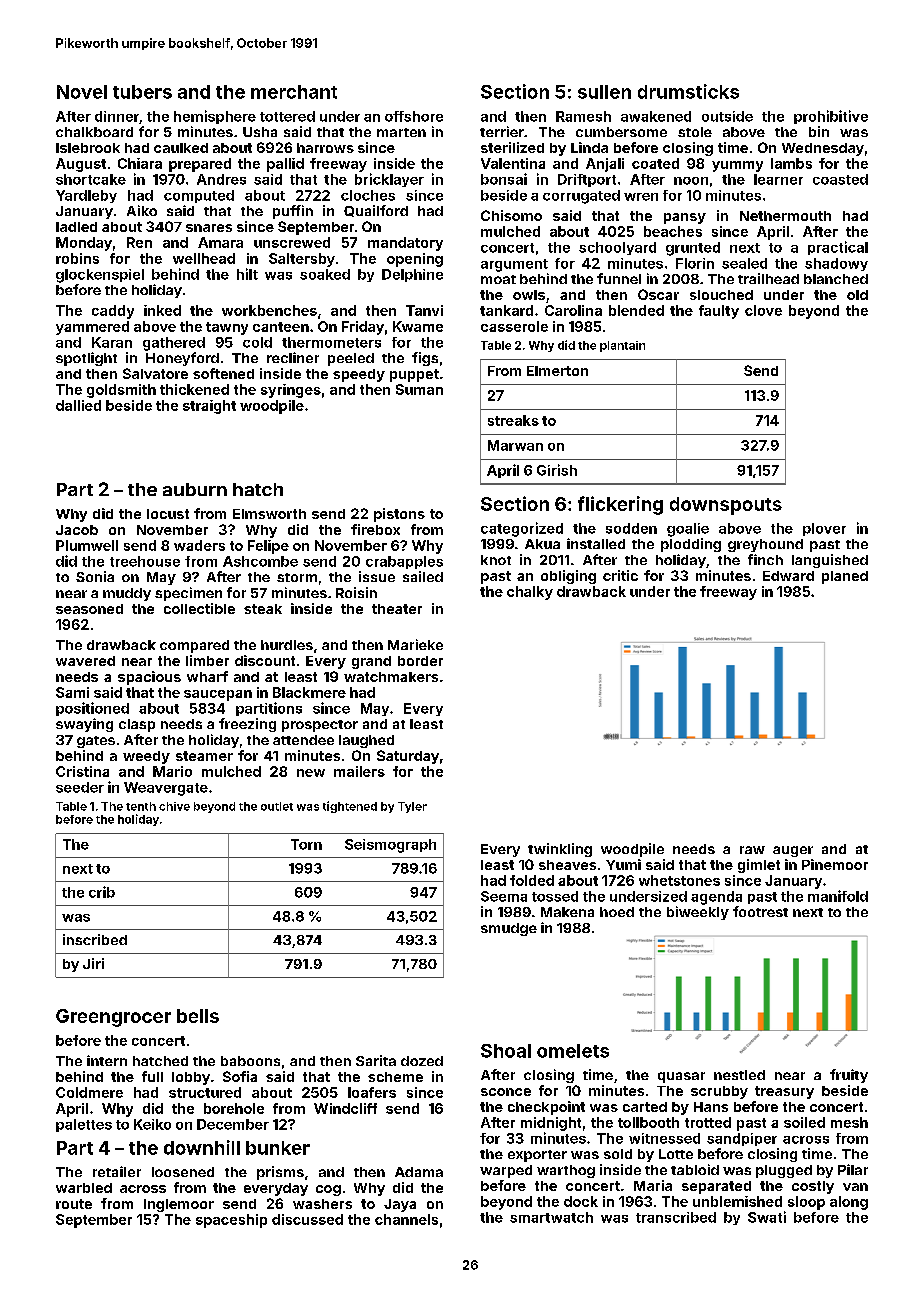 The height and width of the page is (1308, 924). Describe the element at coordinates (294, 92) in the page. I see `merchant` at that location.
